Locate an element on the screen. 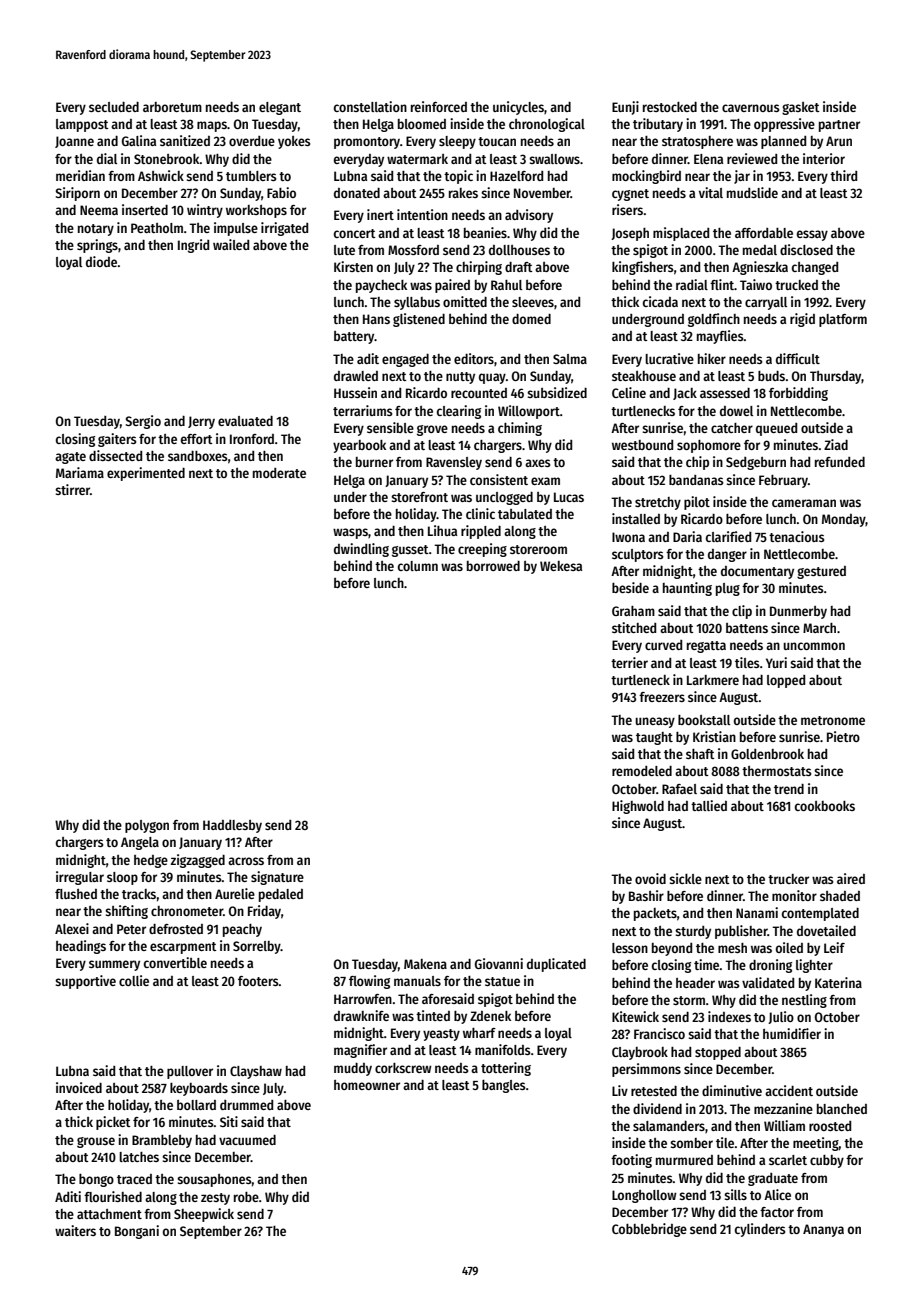 The height and width of the screenshot is (1308, 924). cavernous is located at coordinates (751, 108).
